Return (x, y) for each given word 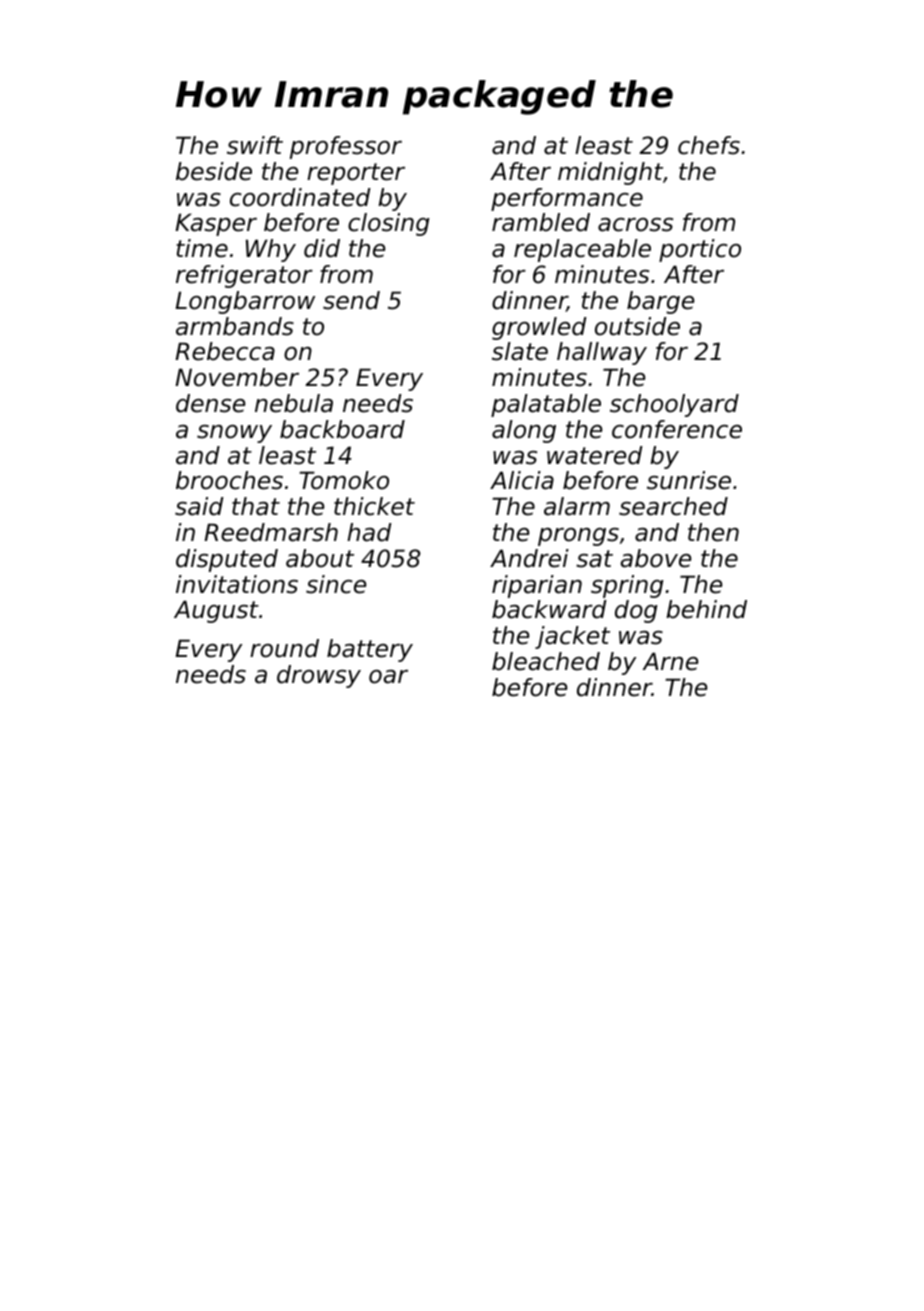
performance (567, 199)
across (635, 225)
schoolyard (674, 405)
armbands (235, 326)
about (320, 558)
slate (520, 351)
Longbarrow (245, 302)
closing (389, 224)
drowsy (319, 676)
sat (594, 559)
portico (700, 250)
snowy (234, 434)
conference (677, 429)
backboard (342, 429)
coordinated (300, 197)
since (336, 584)
